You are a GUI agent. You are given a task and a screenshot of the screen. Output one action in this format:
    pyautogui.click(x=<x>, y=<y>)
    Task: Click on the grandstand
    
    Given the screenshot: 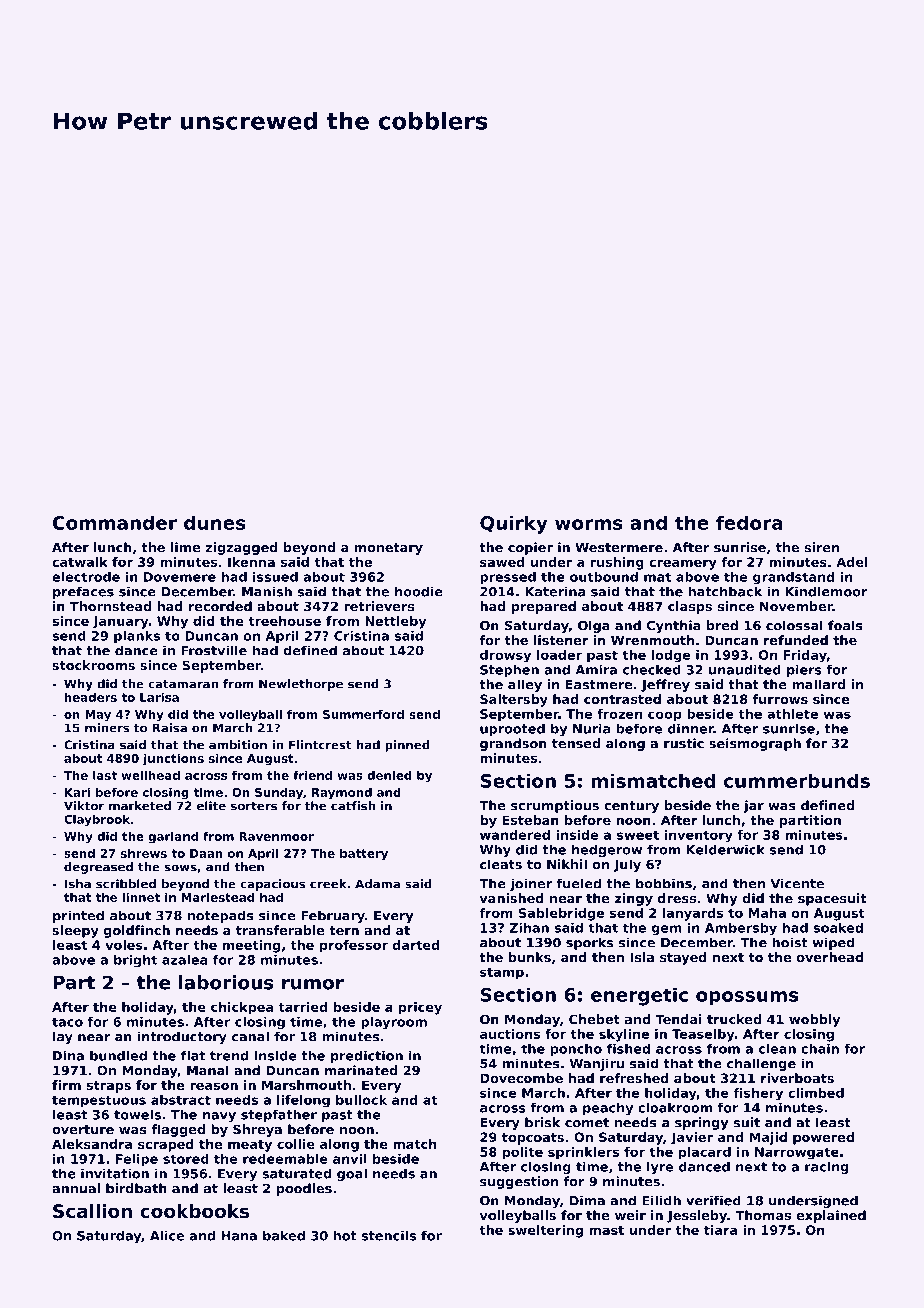 What is the action you would take?
    pyautogui.click(x=793, y=578)
